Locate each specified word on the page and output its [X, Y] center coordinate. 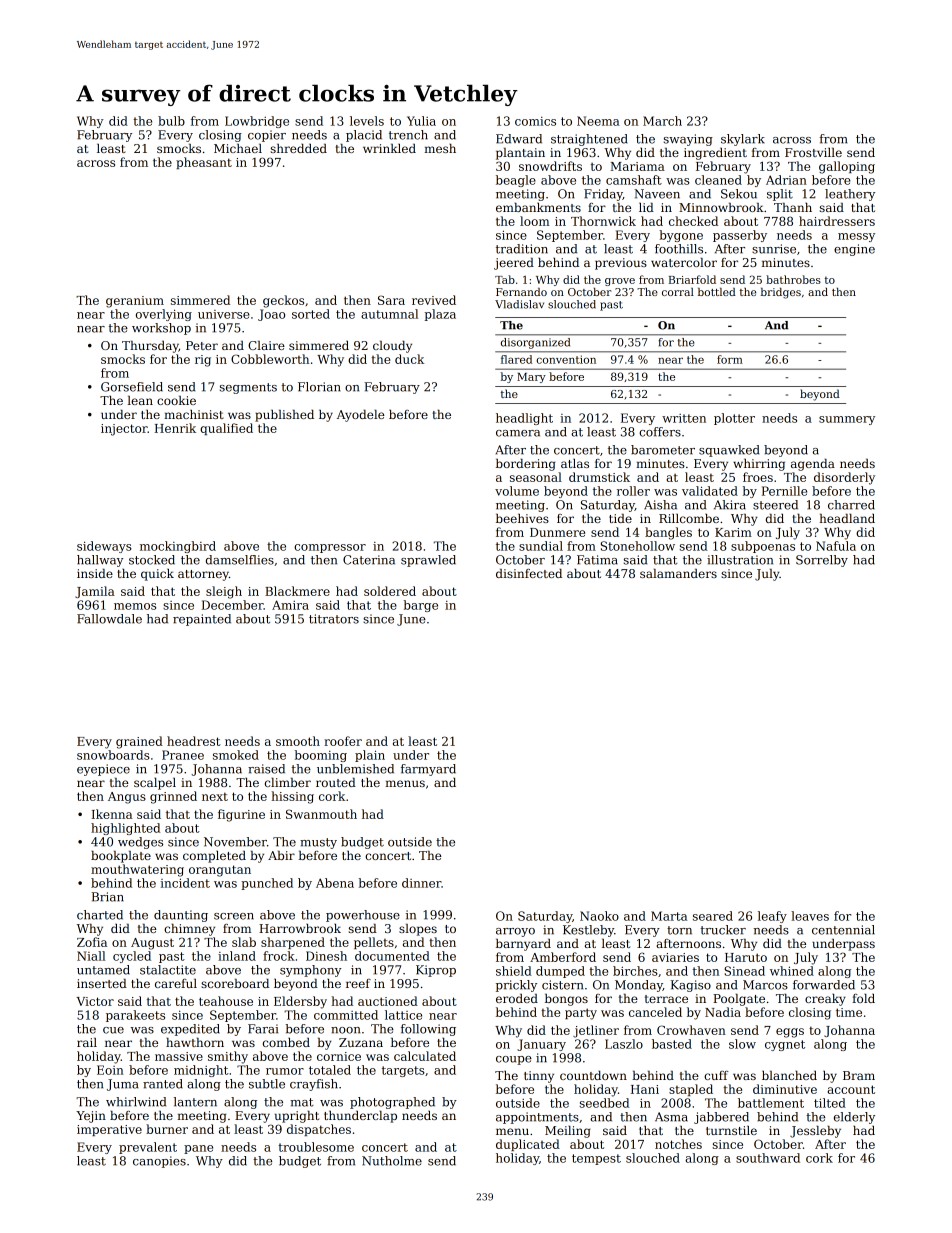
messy [856, 237]
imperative [109, 1130]
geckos [283, 301]
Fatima [597, 560]
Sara [391, 300]
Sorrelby [822, 561]
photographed [392, 1103]
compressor [330, 548]
